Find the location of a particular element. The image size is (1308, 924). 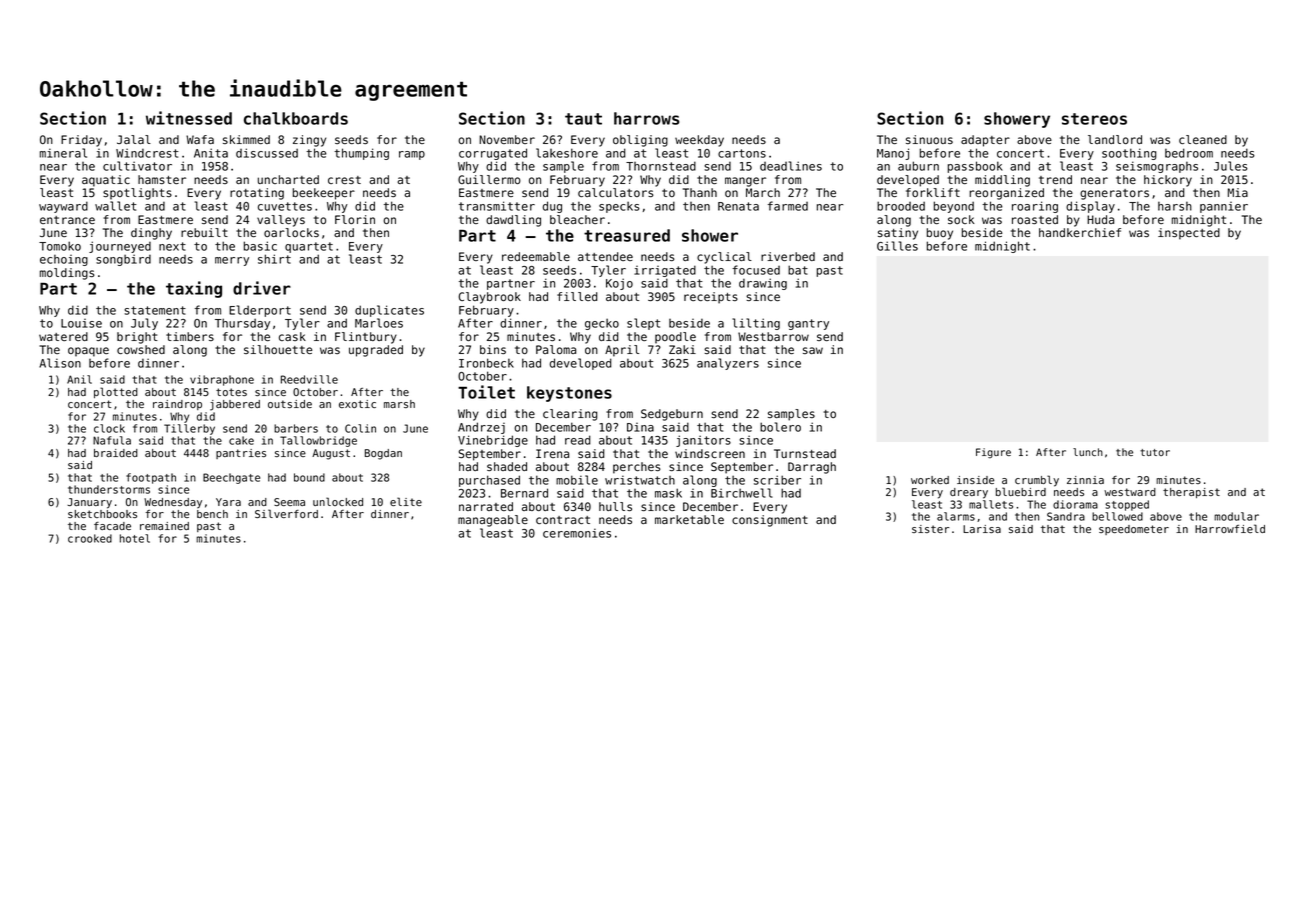

quartet is located at coordinates (309, 247).
